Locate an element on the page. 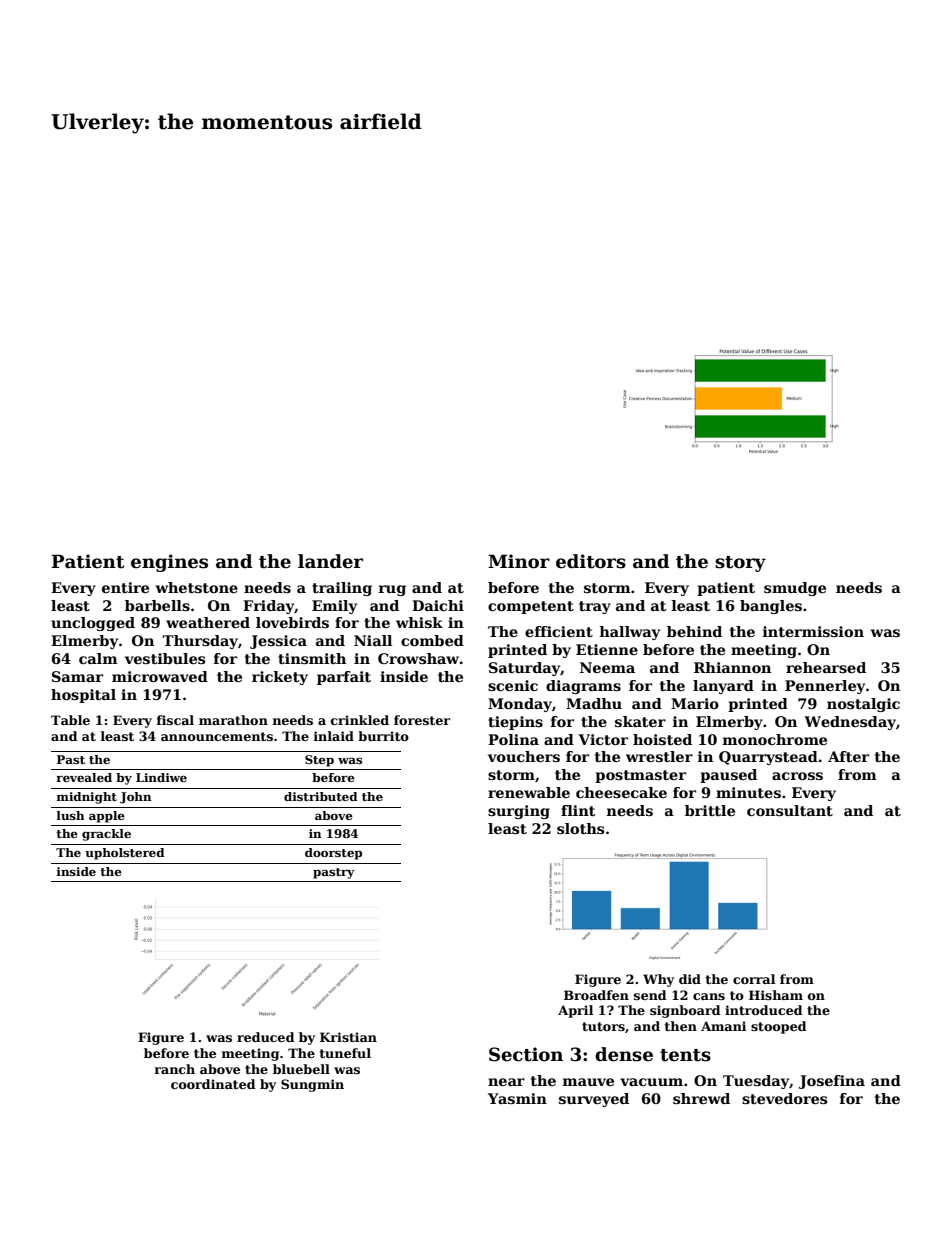 The image size is (952, 1233). fiscal is located at coordinates (175, 720).
